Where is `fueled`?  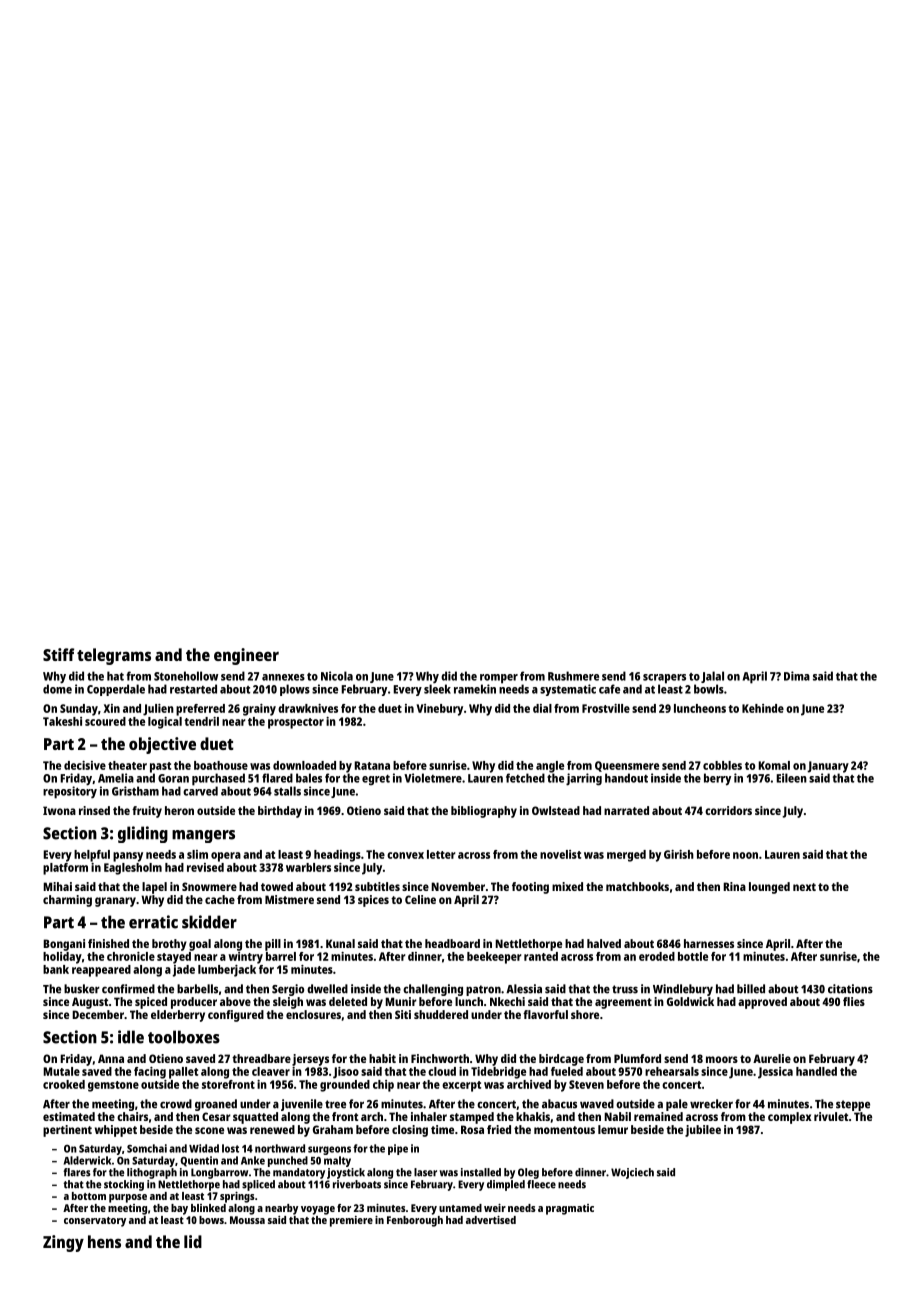 fueled is located at coordinates (567, 1071).
